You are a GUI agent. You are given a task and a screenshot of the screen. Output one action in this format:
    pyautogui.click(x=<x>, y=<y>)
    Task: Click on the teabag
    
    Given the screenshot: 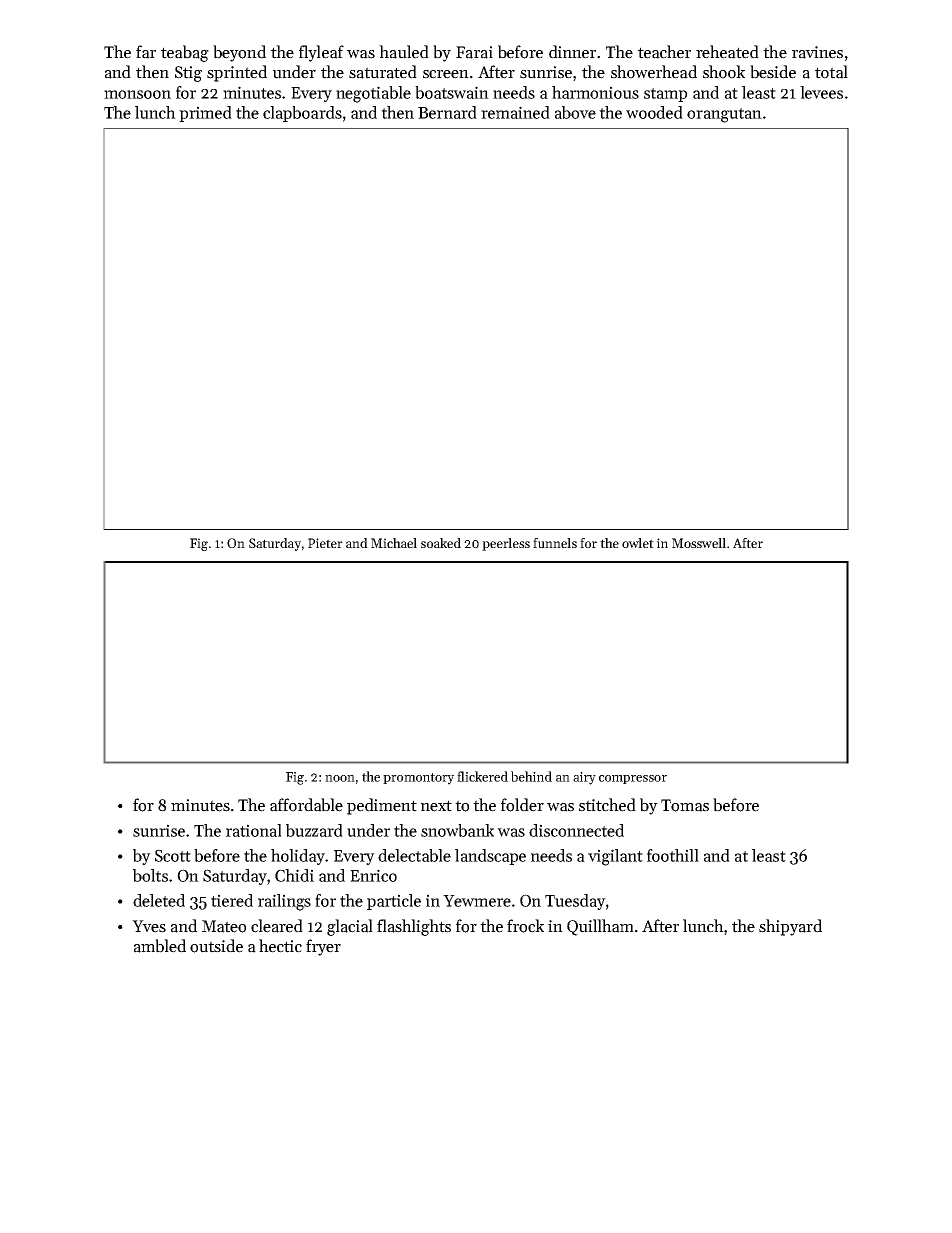 What is the action you would take?
    pyautogui.click(x=185, y=53)
